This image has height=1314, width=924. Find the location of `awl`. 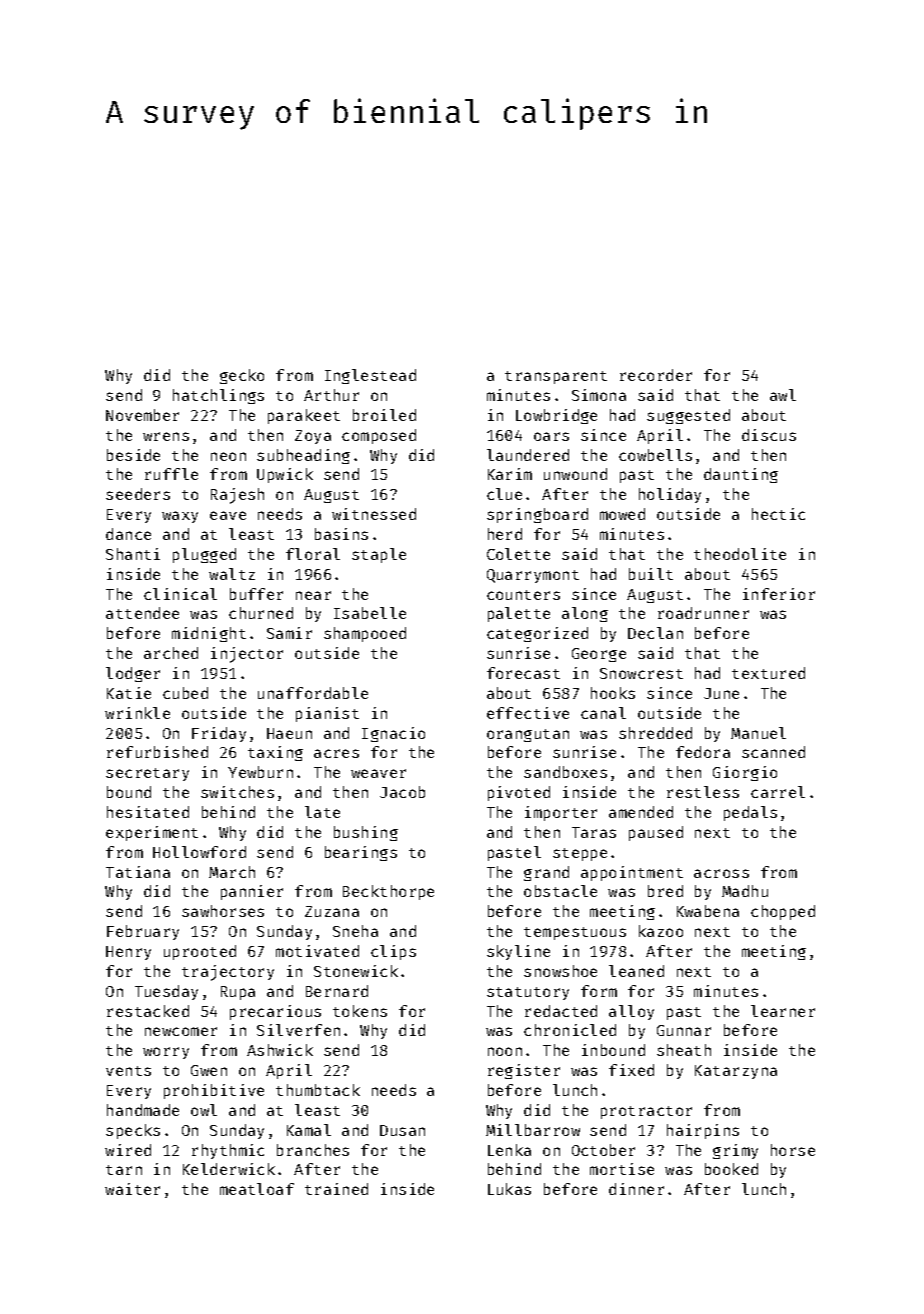

awl is located at coordinates (783, 395).
